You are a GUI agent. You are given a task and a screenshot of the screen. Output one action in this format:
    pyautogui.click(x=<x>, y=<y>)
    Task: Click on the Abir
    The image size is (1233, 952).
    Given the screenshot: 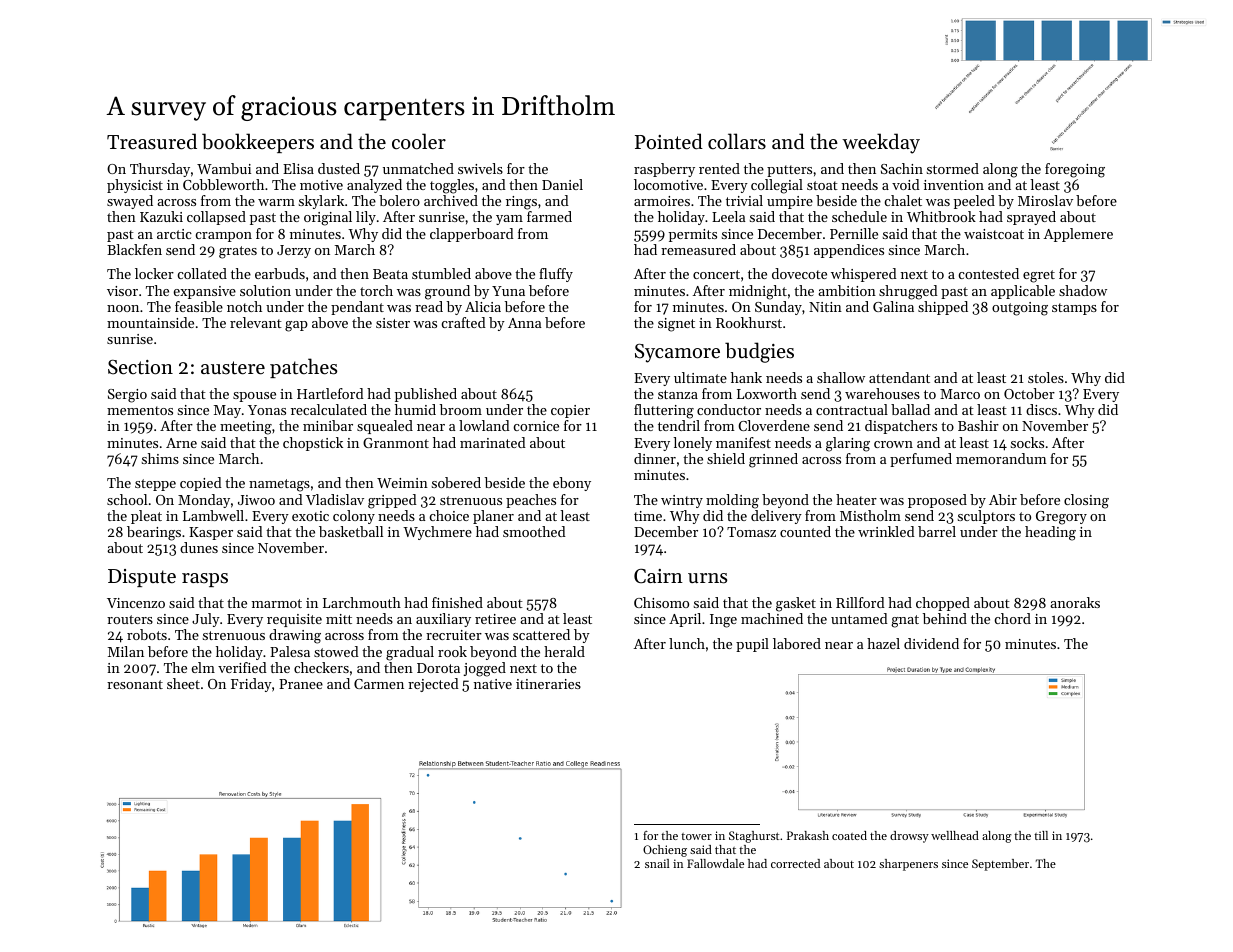 What is the action you would take?
    pyautogui.click(x=1003, y=499)
